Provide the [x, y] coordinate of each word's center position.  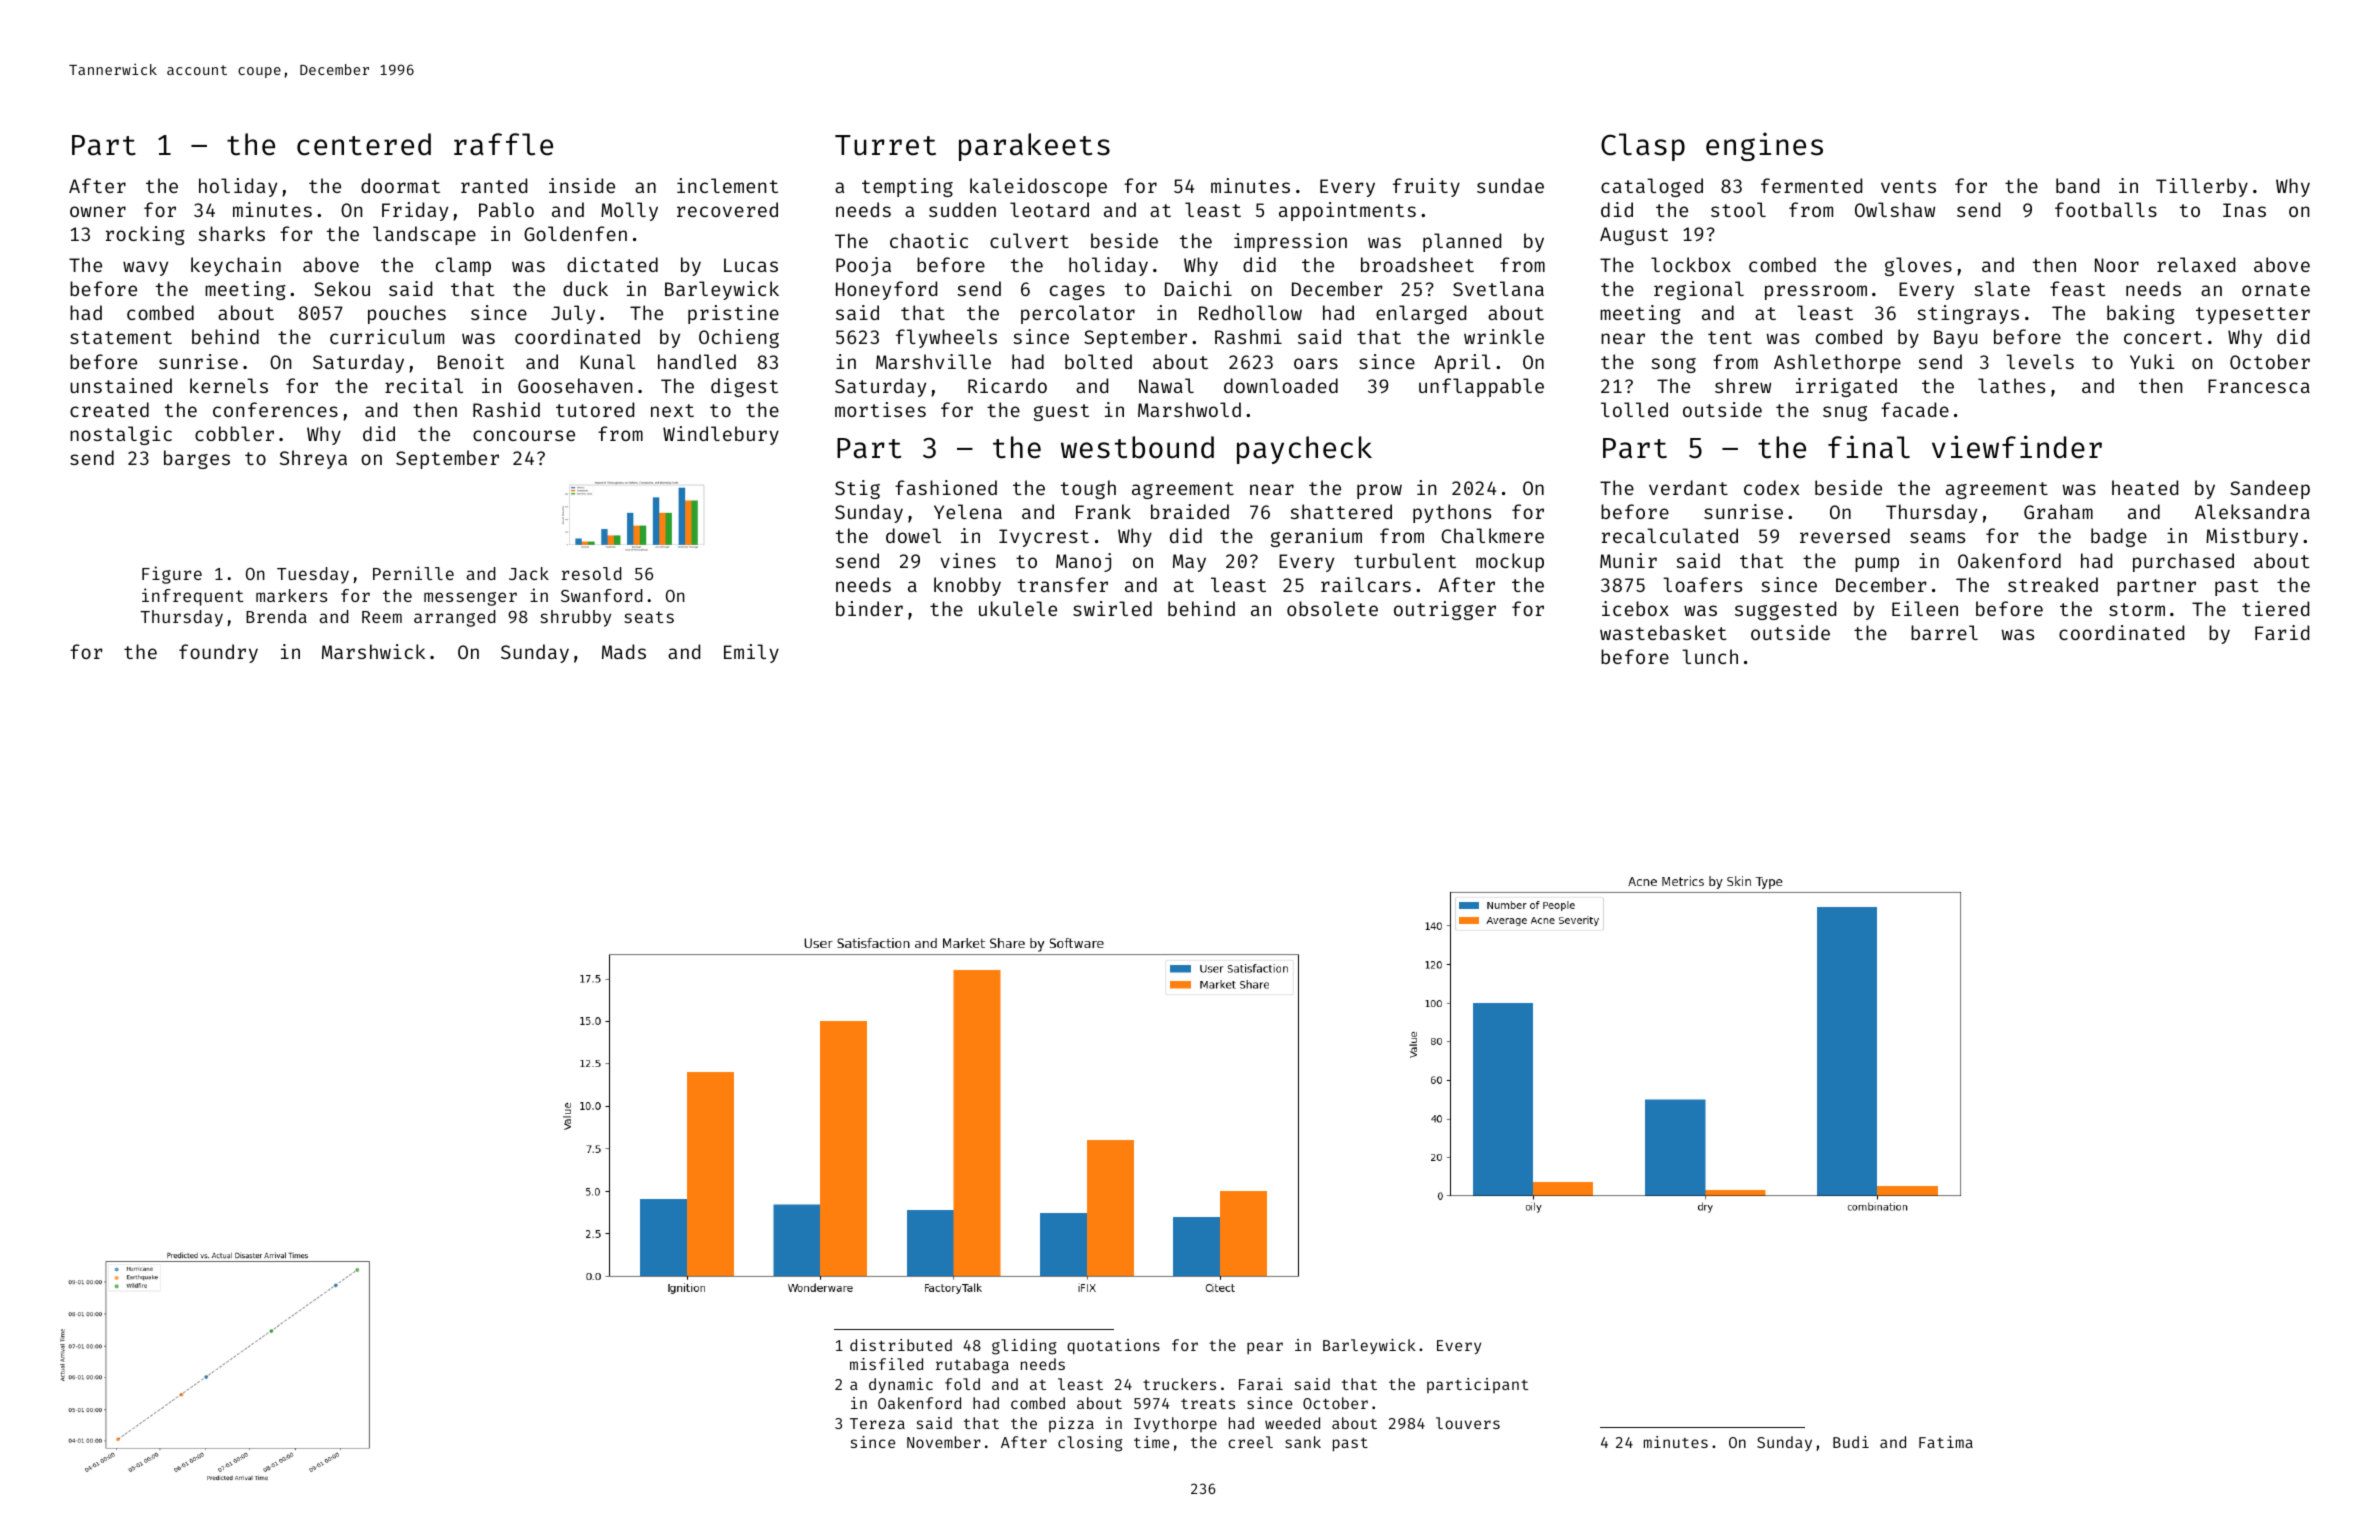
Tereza [877, 1423]
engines [1764, 146]
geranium [1316, 537]
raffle [503, 144]
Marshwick [373, 651]
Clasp [1643, 147]
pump [1877, 564]
